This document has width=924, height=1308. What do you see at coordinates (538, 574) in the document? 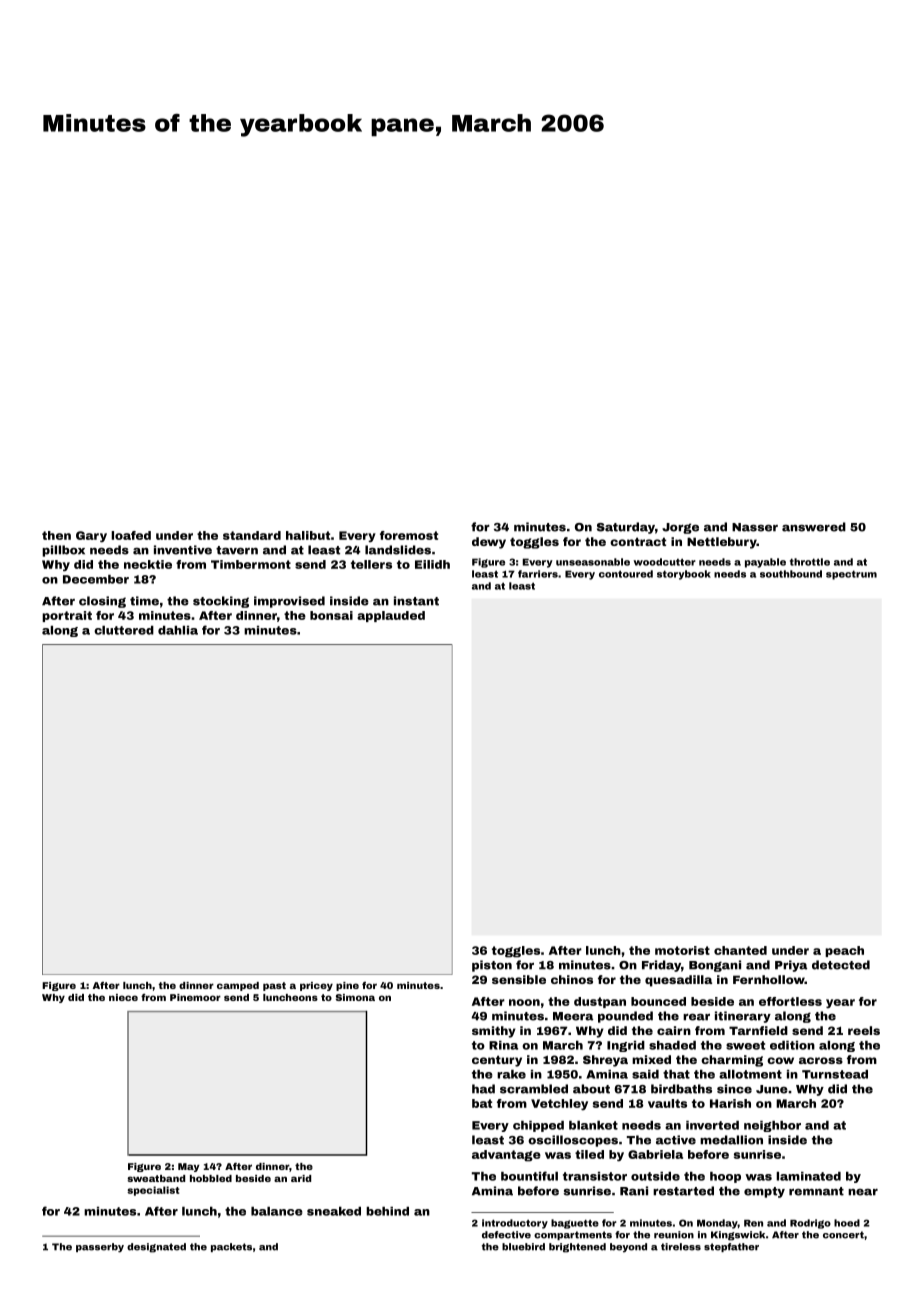
I see `farriers` at bounding box center [538, 574].
